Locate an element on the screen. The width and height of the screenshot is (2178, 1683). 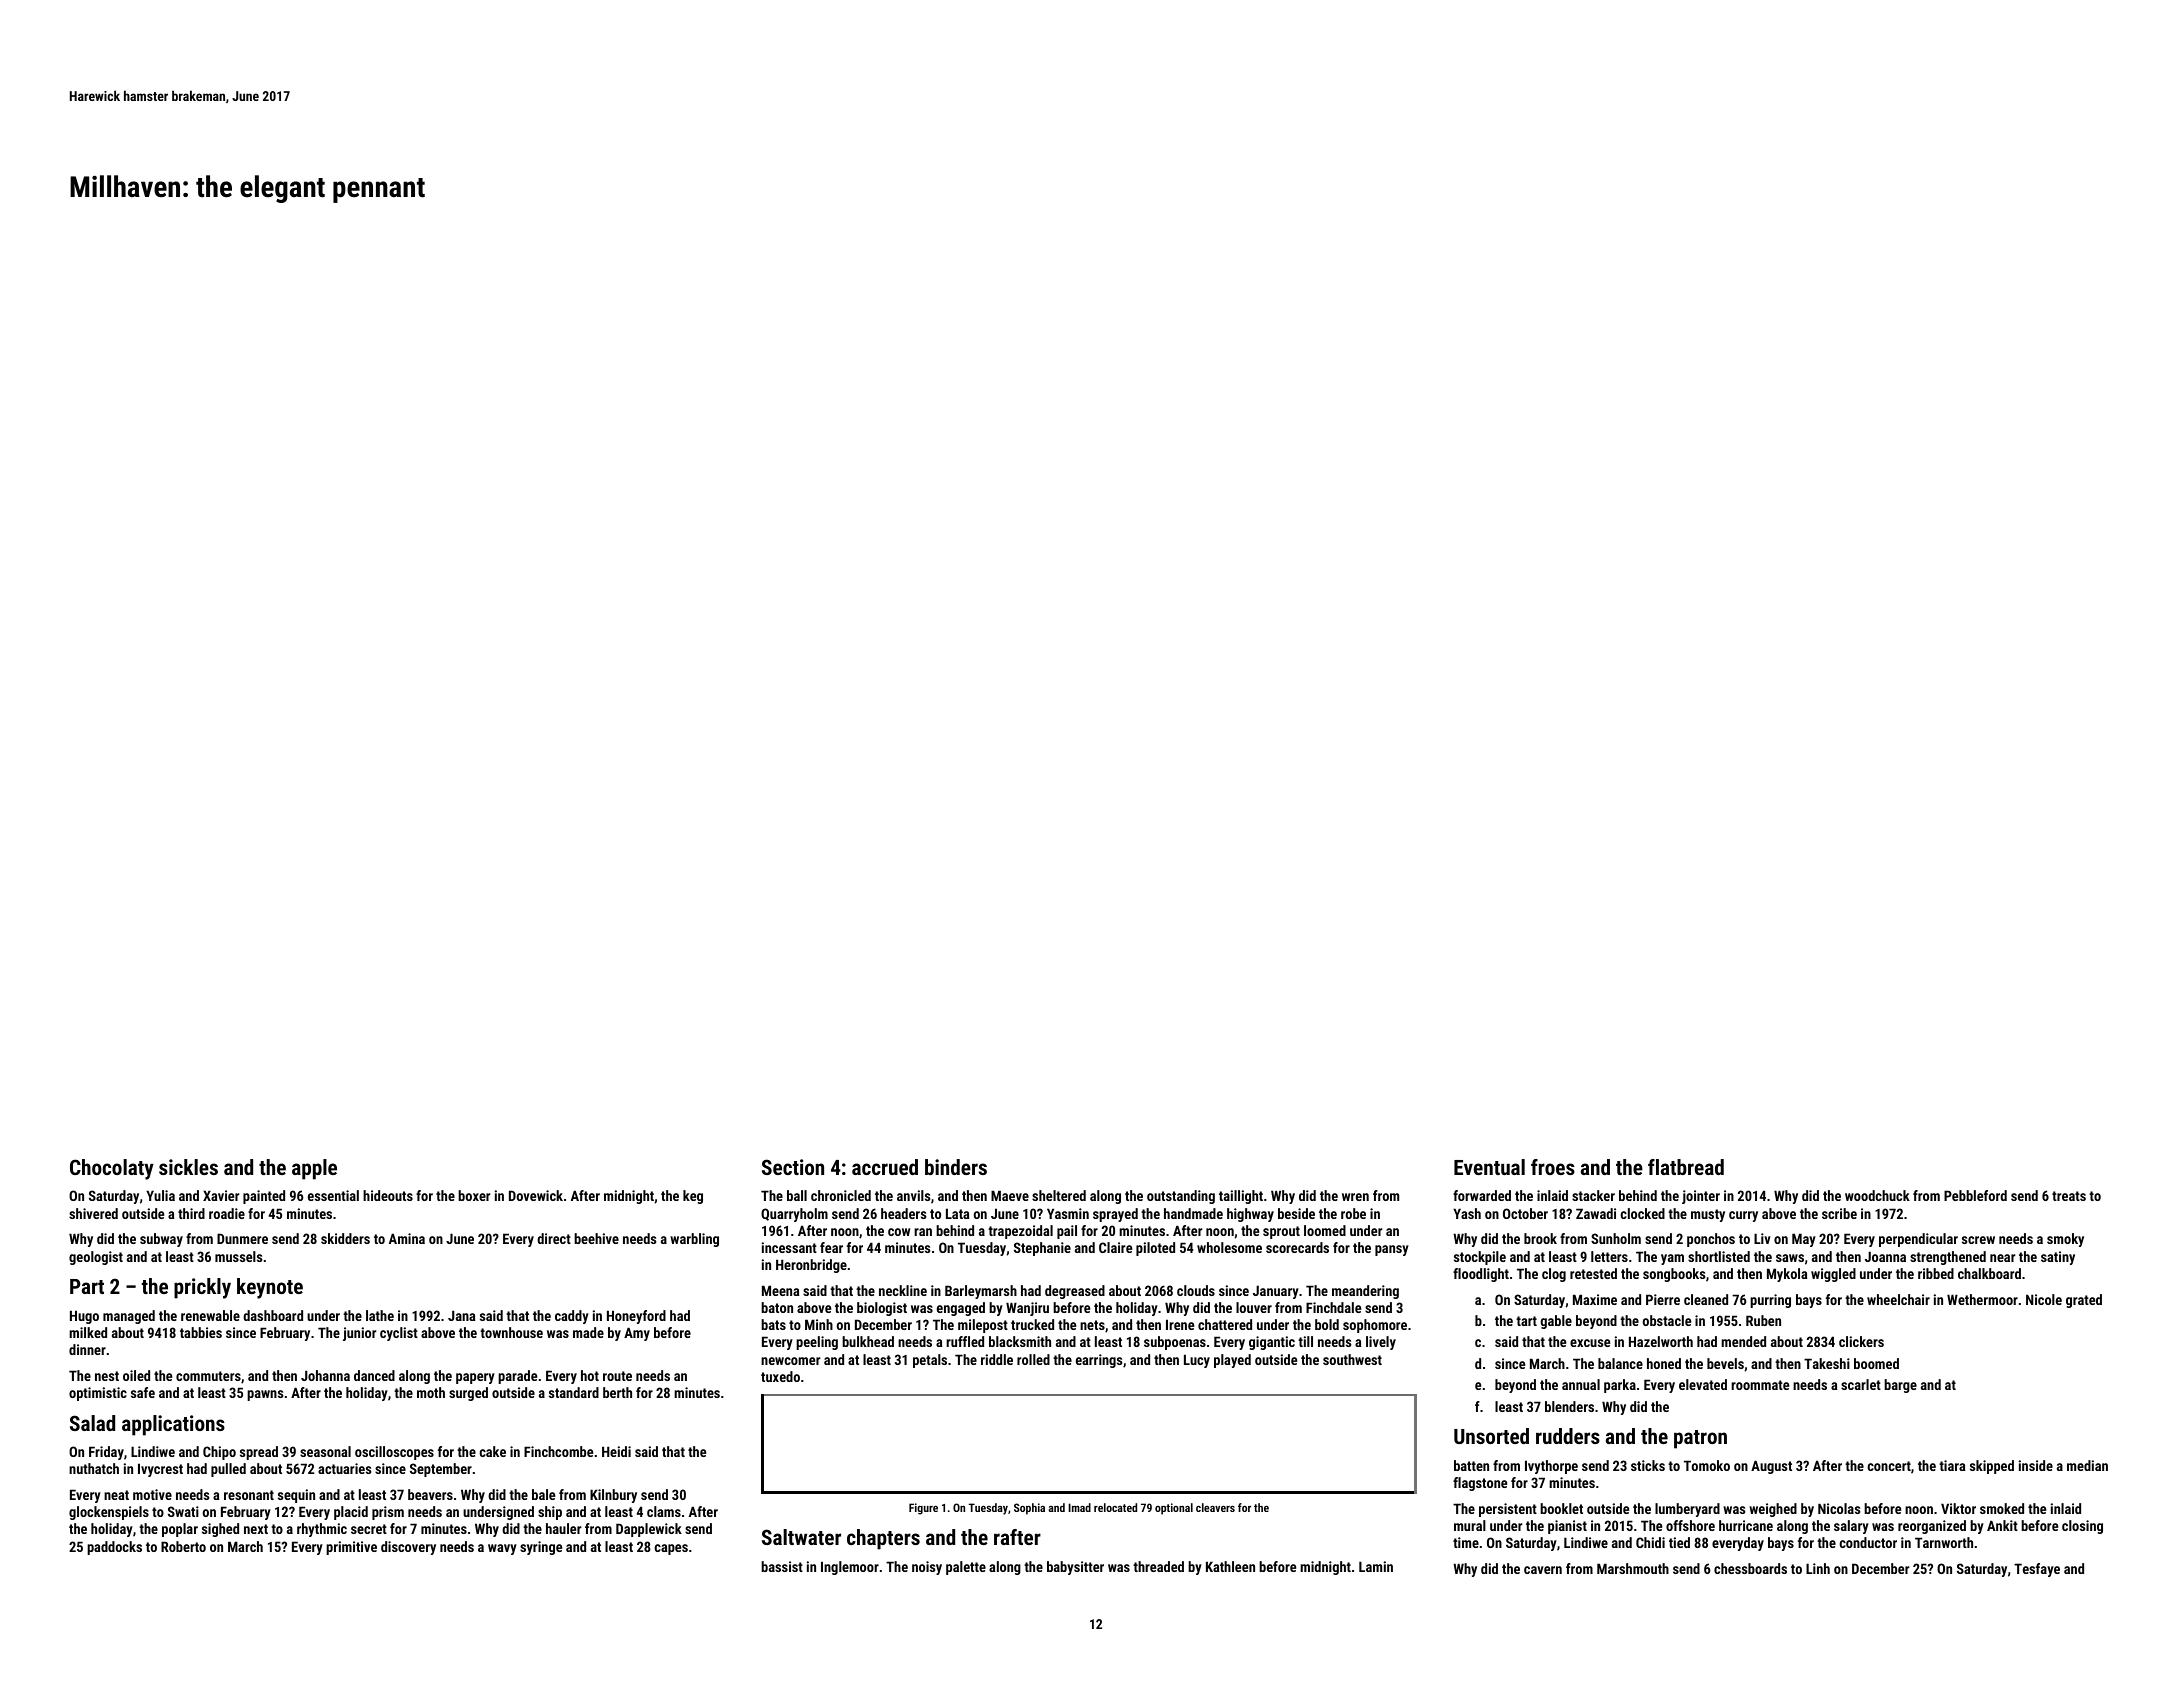
earrings is located at coordinates (1099, 1361).
